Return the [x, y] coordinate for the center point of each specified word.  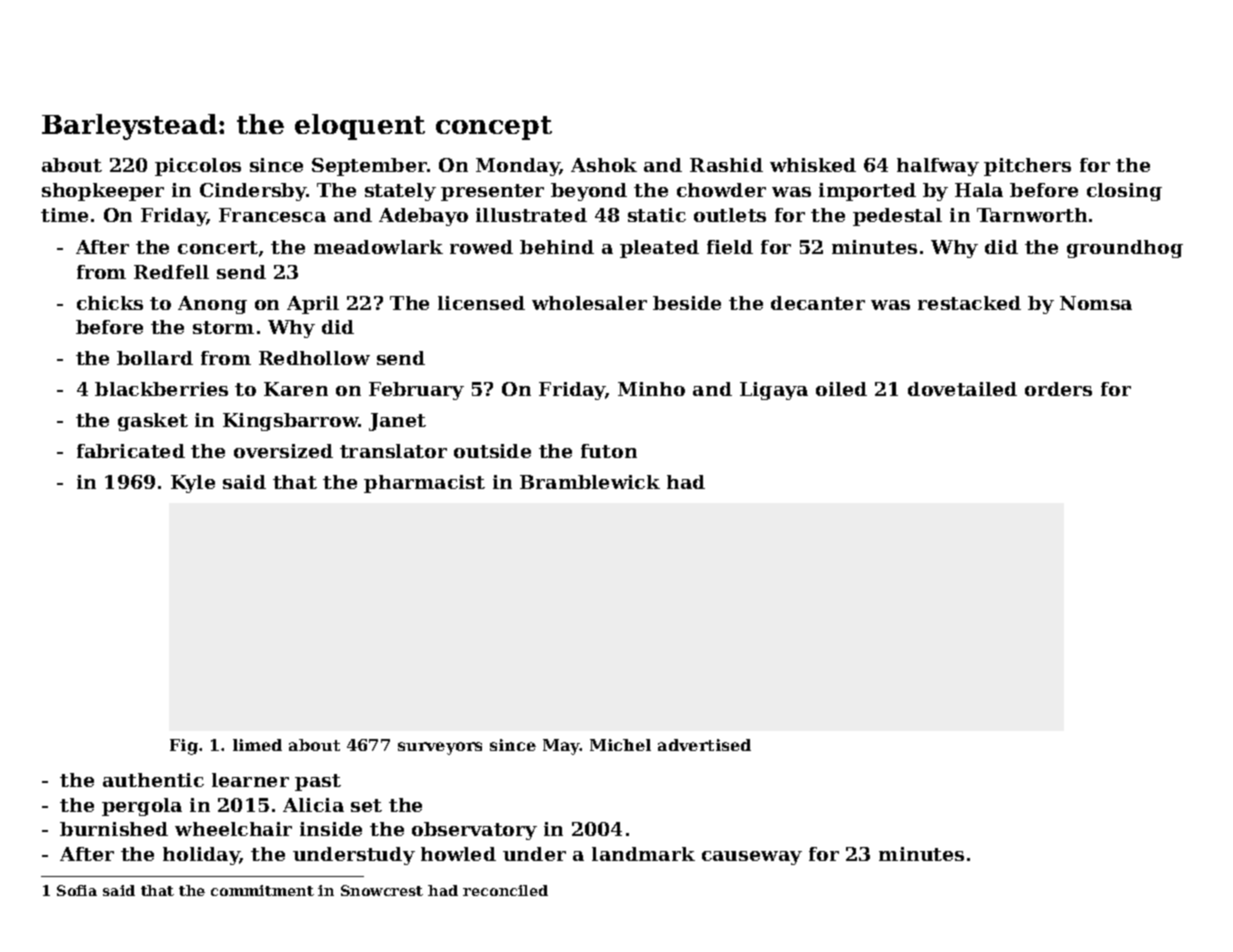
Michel [620, 745]
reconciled [505, 890]
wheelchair [233, 829]
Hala [979, 190]
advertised [704, 745]
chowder [721, 190]
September [369, 167]
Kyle [193, 484]
